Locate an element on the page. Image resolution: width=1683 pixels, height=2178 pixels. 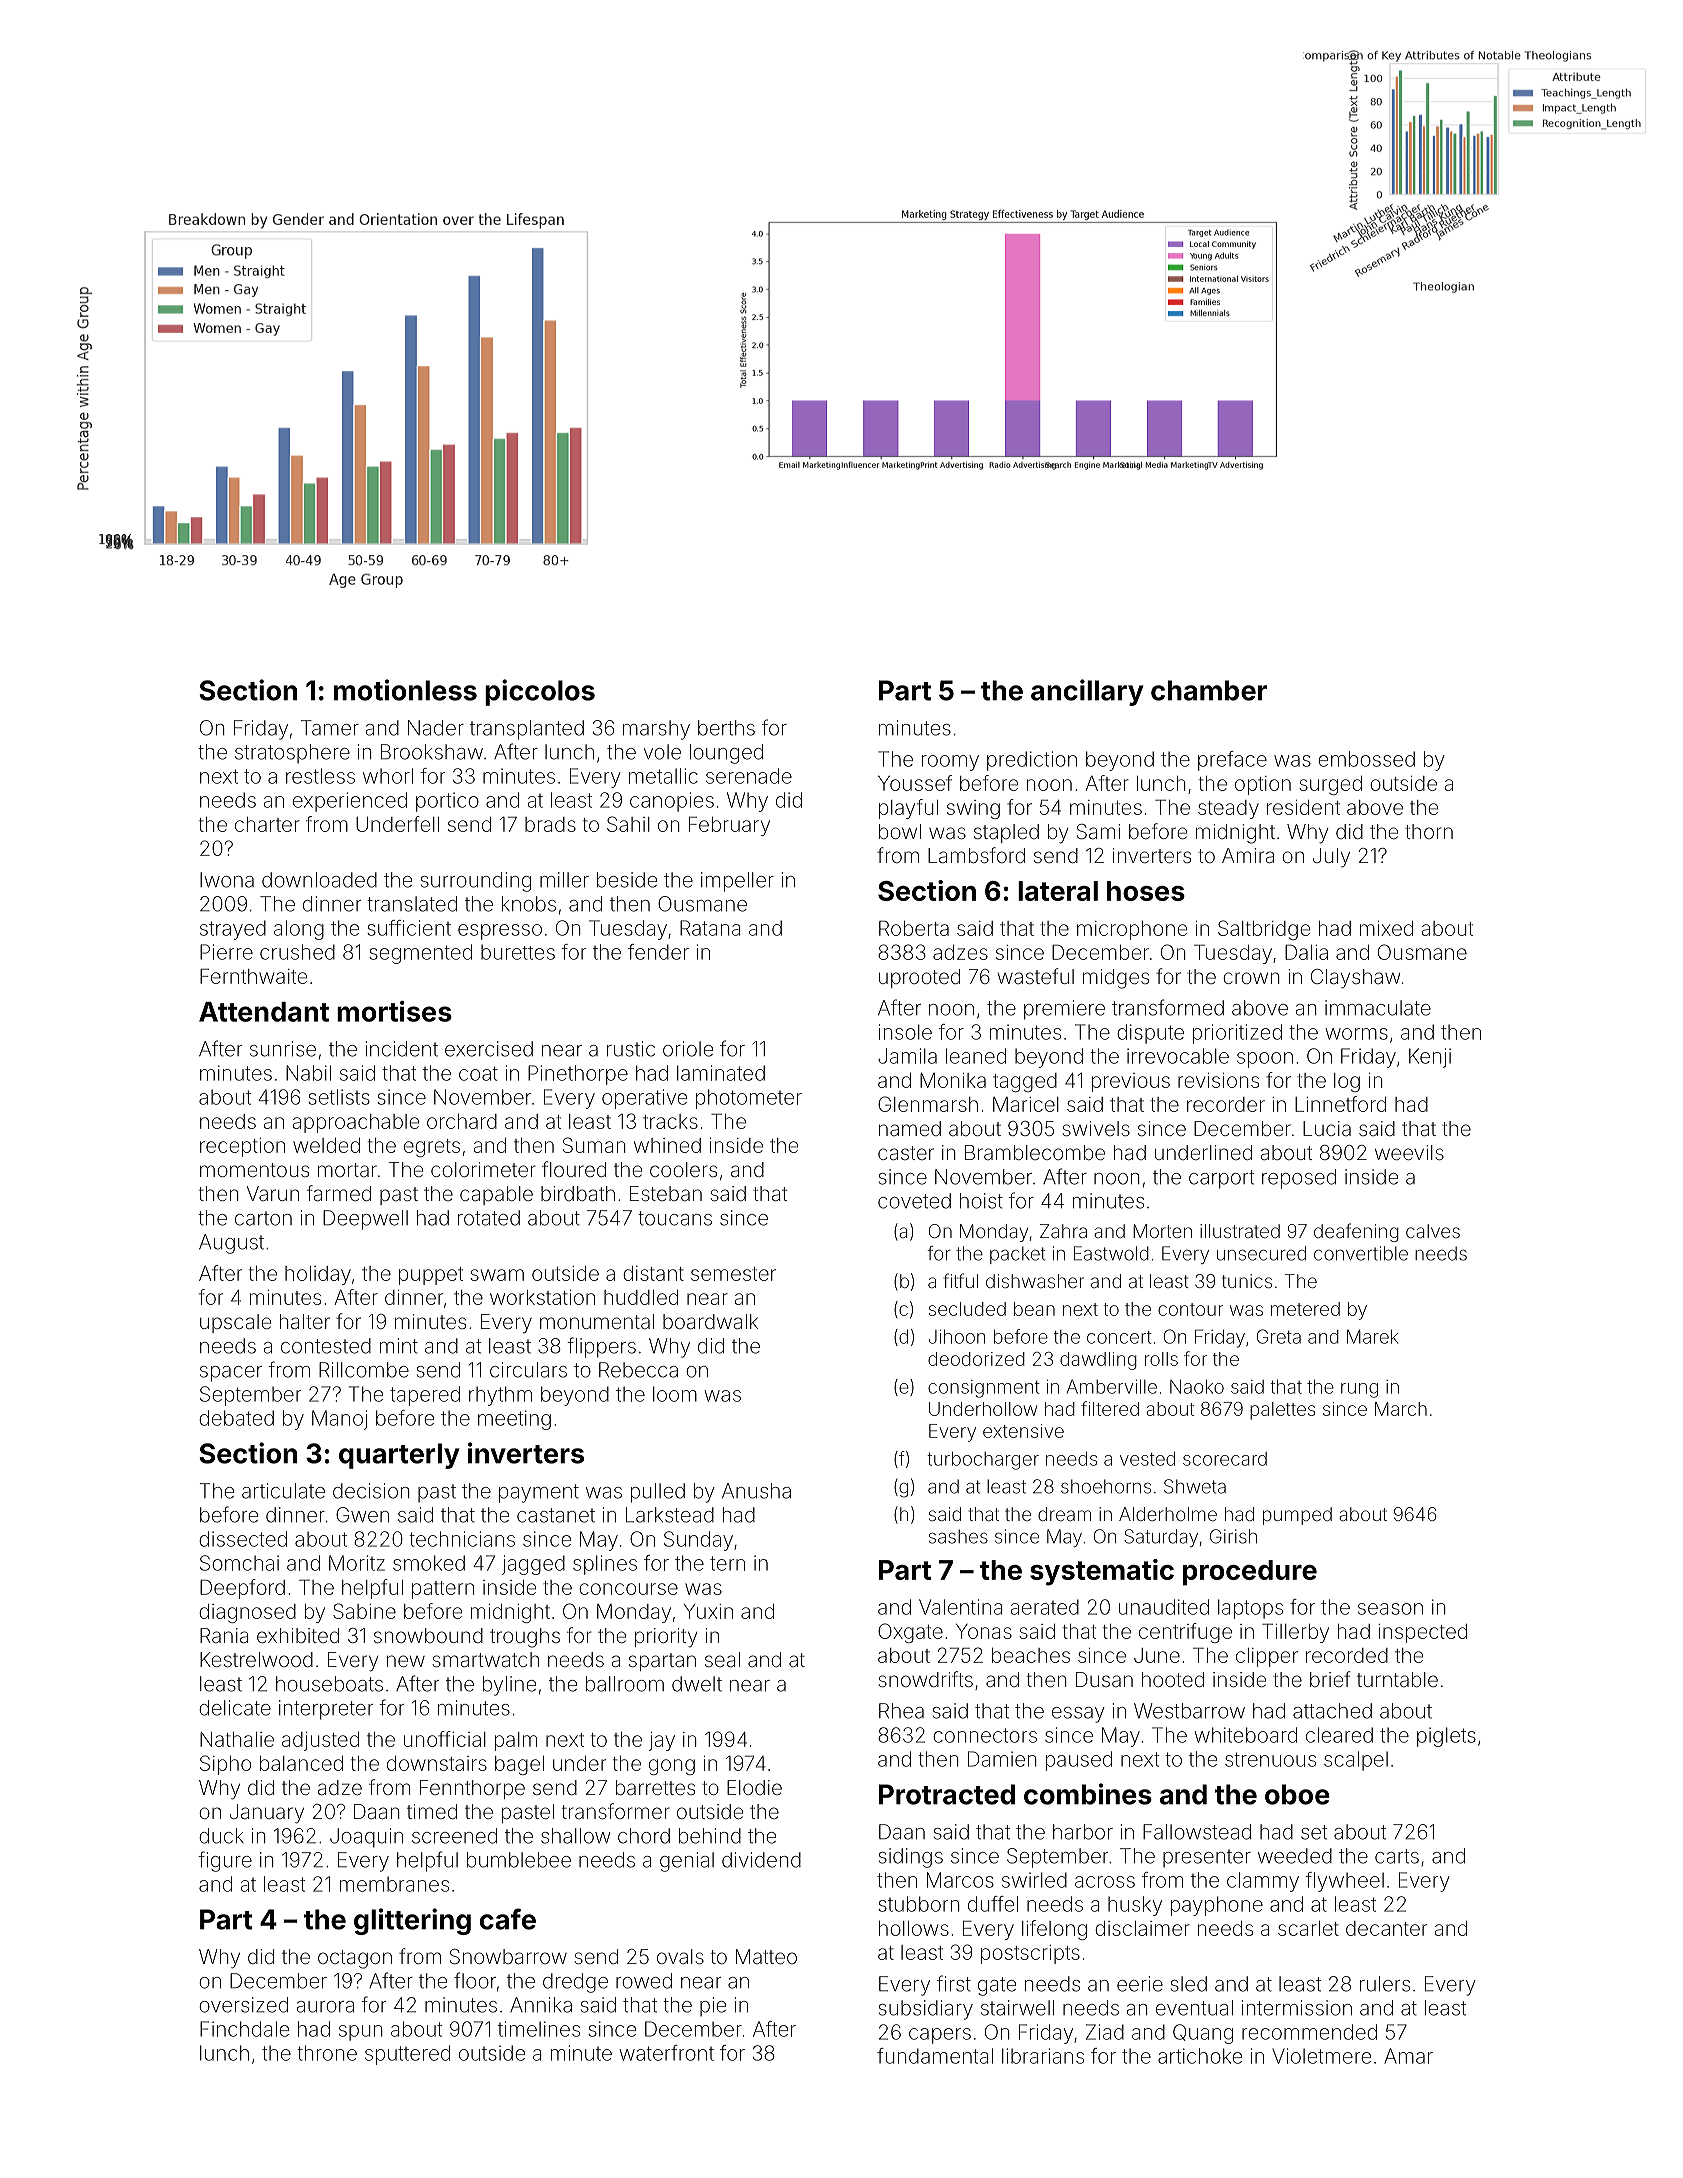
toucans is located at coordinates (675, 1218).
